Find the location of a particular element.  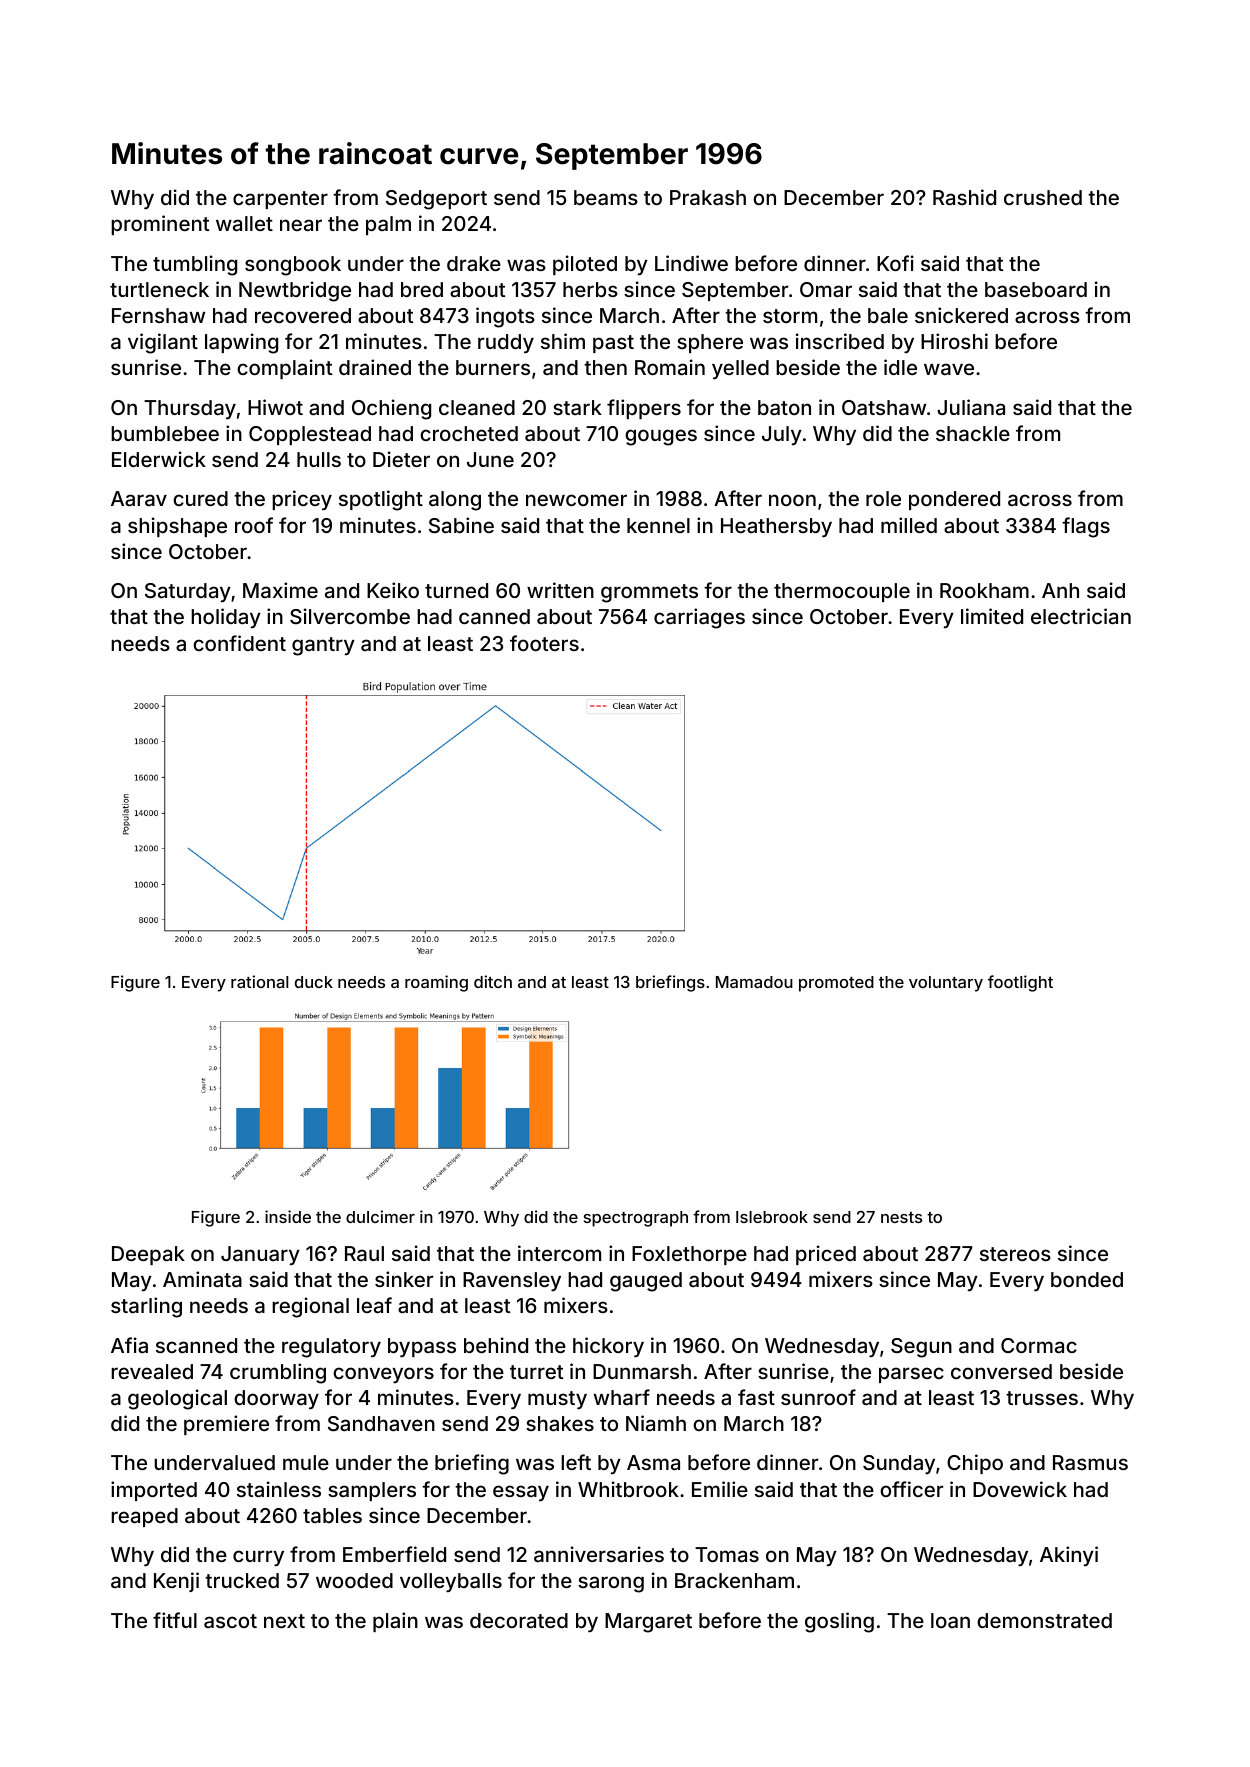

songbook is located at coordinates (293, 266).
